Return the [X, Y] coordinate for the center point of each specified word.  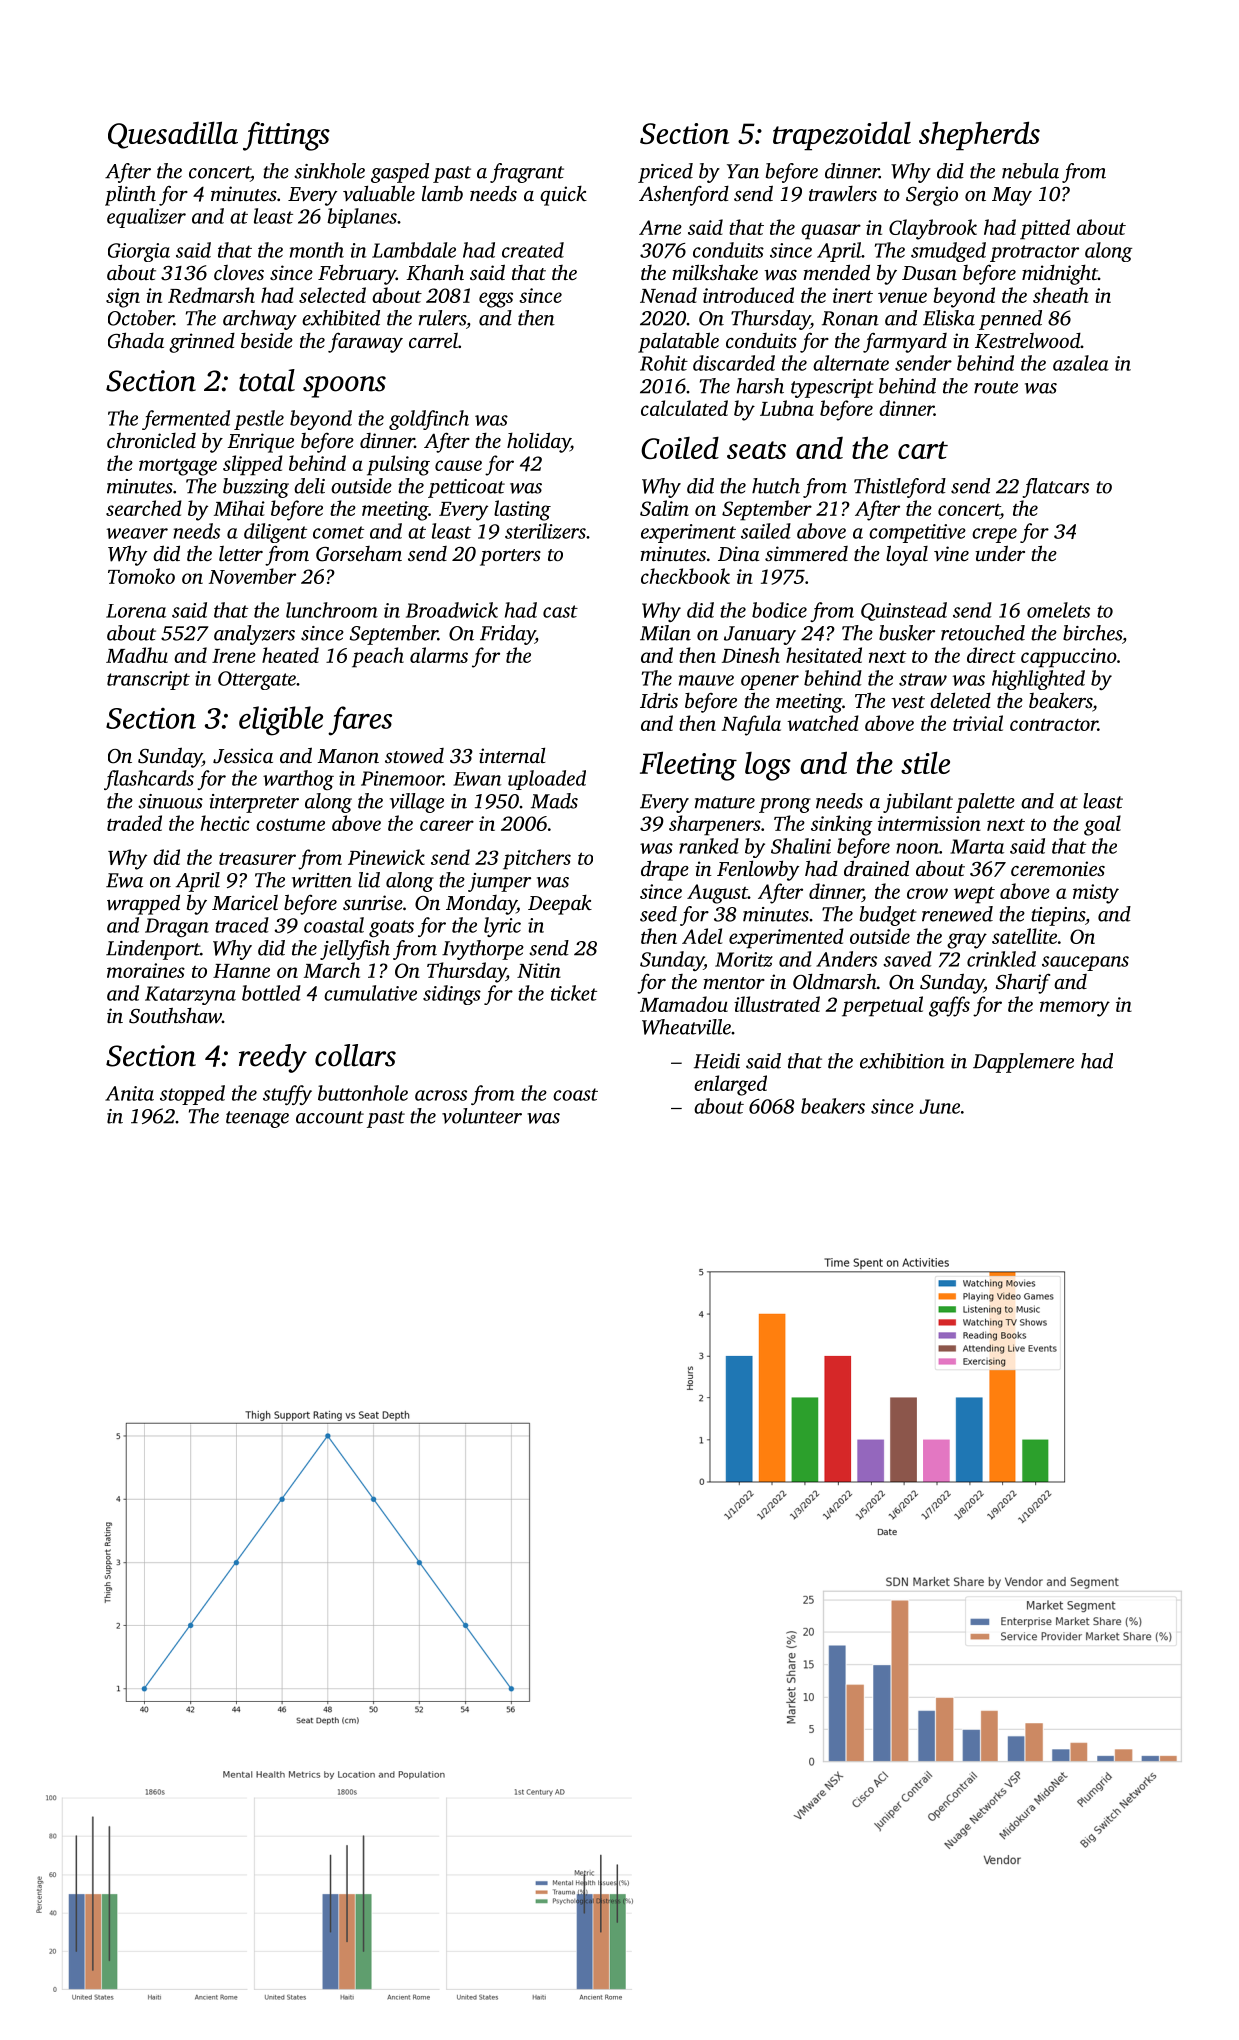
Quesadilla [173, 135]
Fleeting [688, 766]
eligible [281, 721]
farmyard [905, 343]
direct [991, 655]
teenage [257, 1119]
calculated [684, 408]
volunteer [482, 1116]
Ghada [136, 340]
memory [1075, 1009]
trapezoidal [842, 136]
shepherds [979, 136]
